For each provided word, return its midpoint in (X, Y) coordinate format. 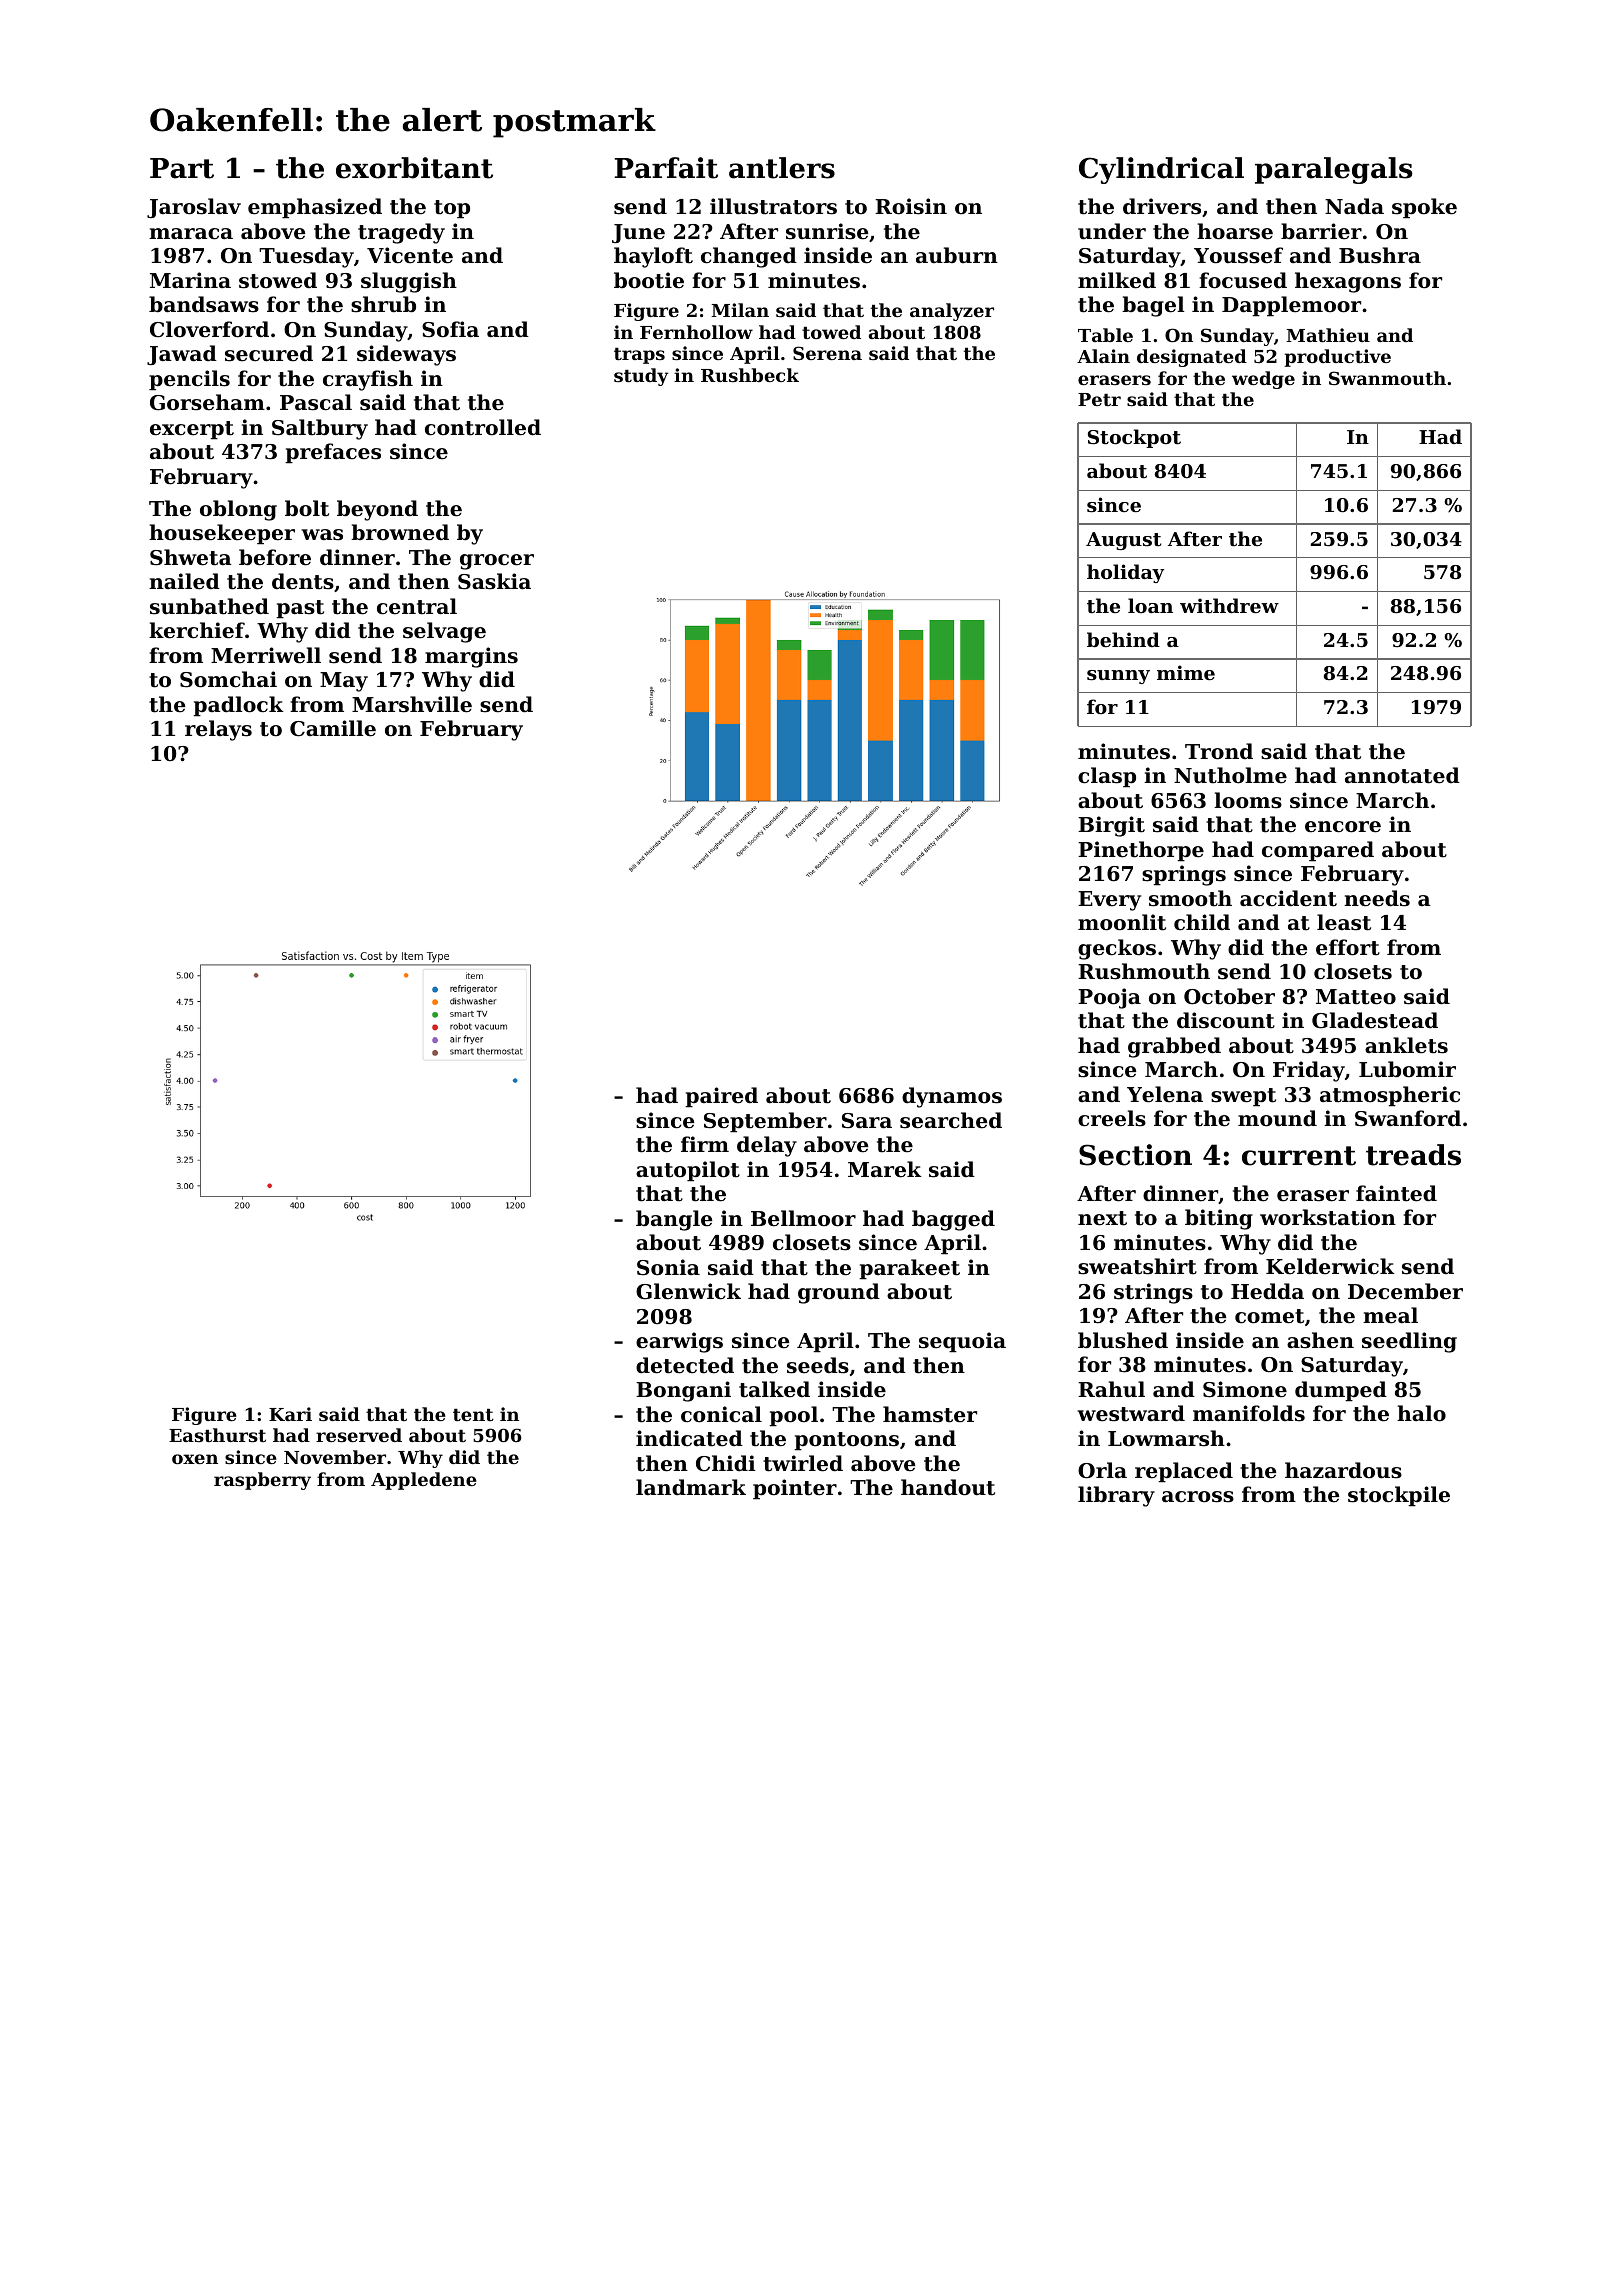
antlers (782, 168)
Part (182, 168)
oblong (238, 510)
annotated (1402, 775)
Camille (333, 728)
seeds (818, 1365)
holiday (1125, 573)
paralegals (1334, 170)
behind (1123, 639)
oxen (195, 1459)
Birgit (1111, 826)
